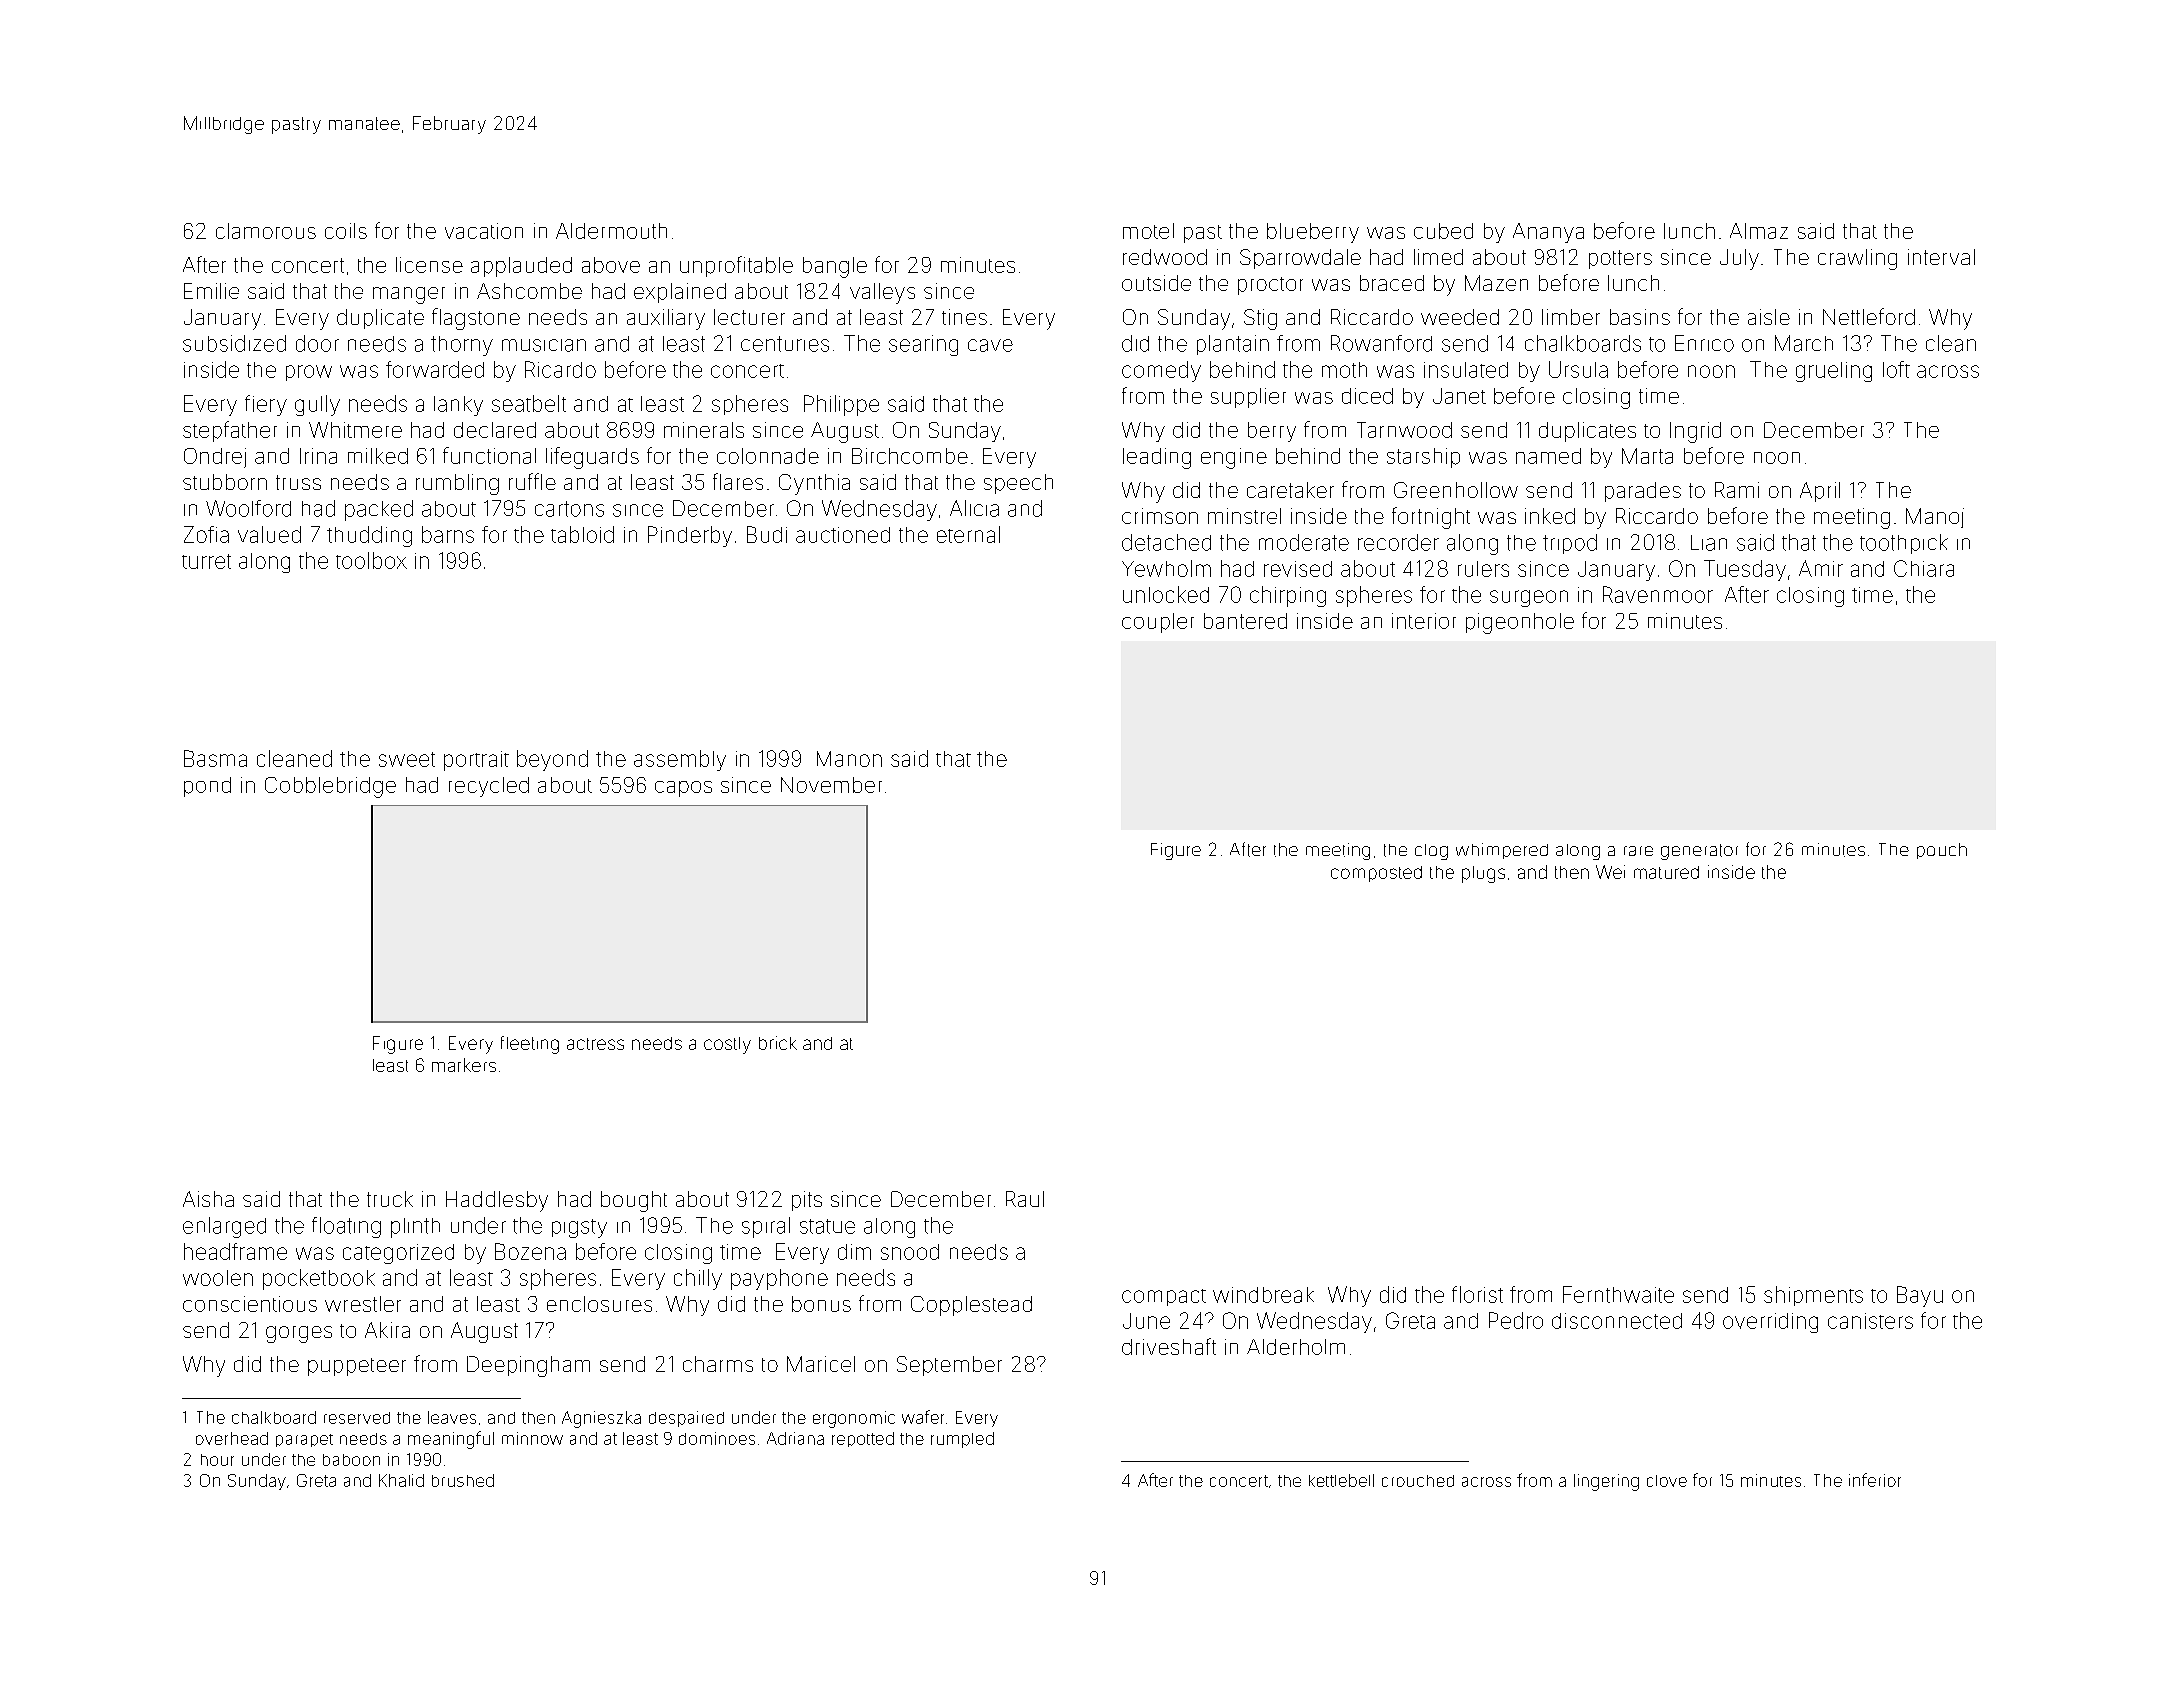 This image has width=2178, height=1683. I want to click on Budi, so click(767, 534).
